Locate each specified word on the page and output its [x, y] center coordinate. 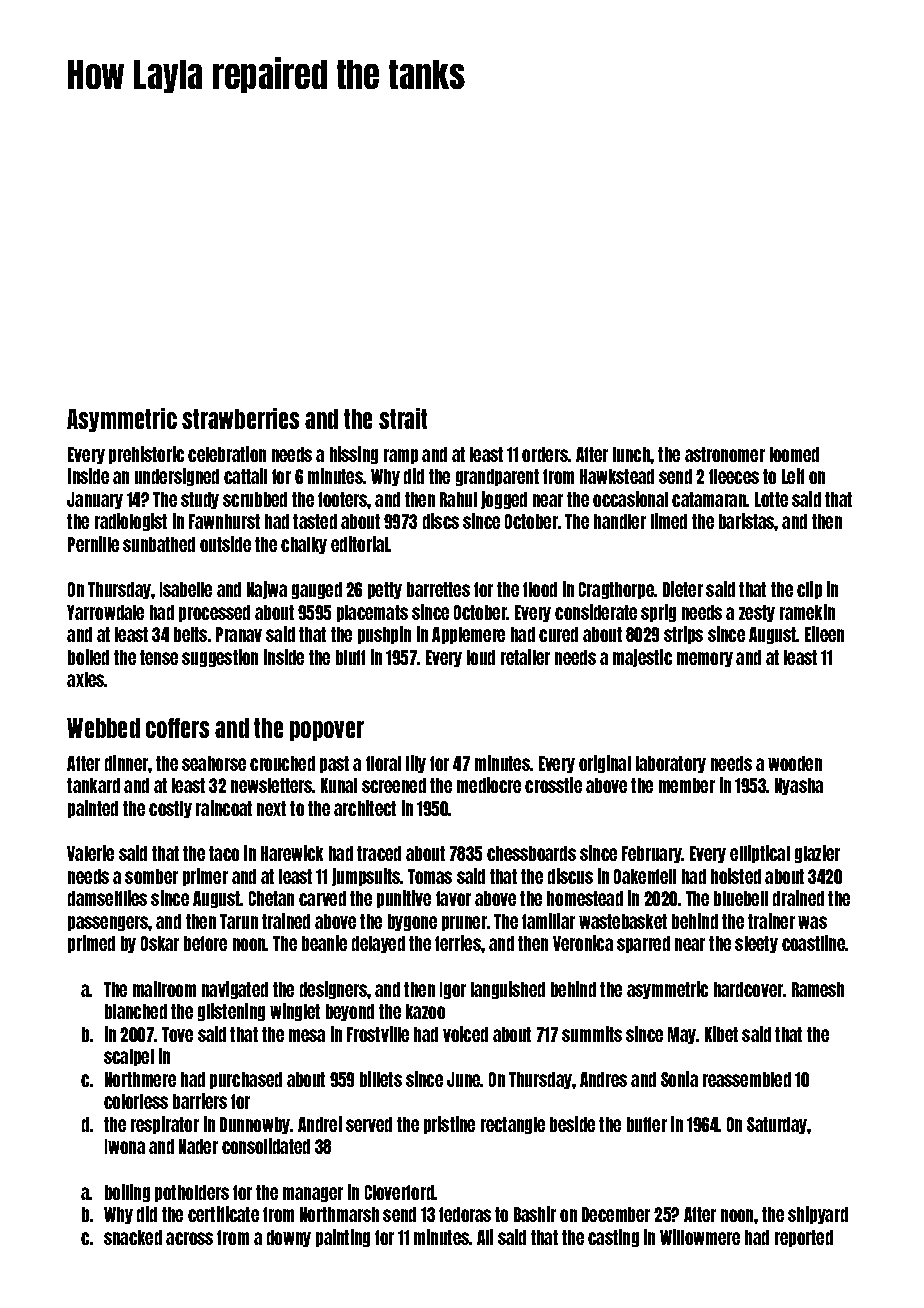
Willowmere [700, 1237]
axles [86, 679]
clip [809, 590]
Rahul [458, 499]
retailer [525, 657]
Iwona [125, 1146]
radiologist [131, 522]
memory [705, 659]
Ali [485, 1237]
